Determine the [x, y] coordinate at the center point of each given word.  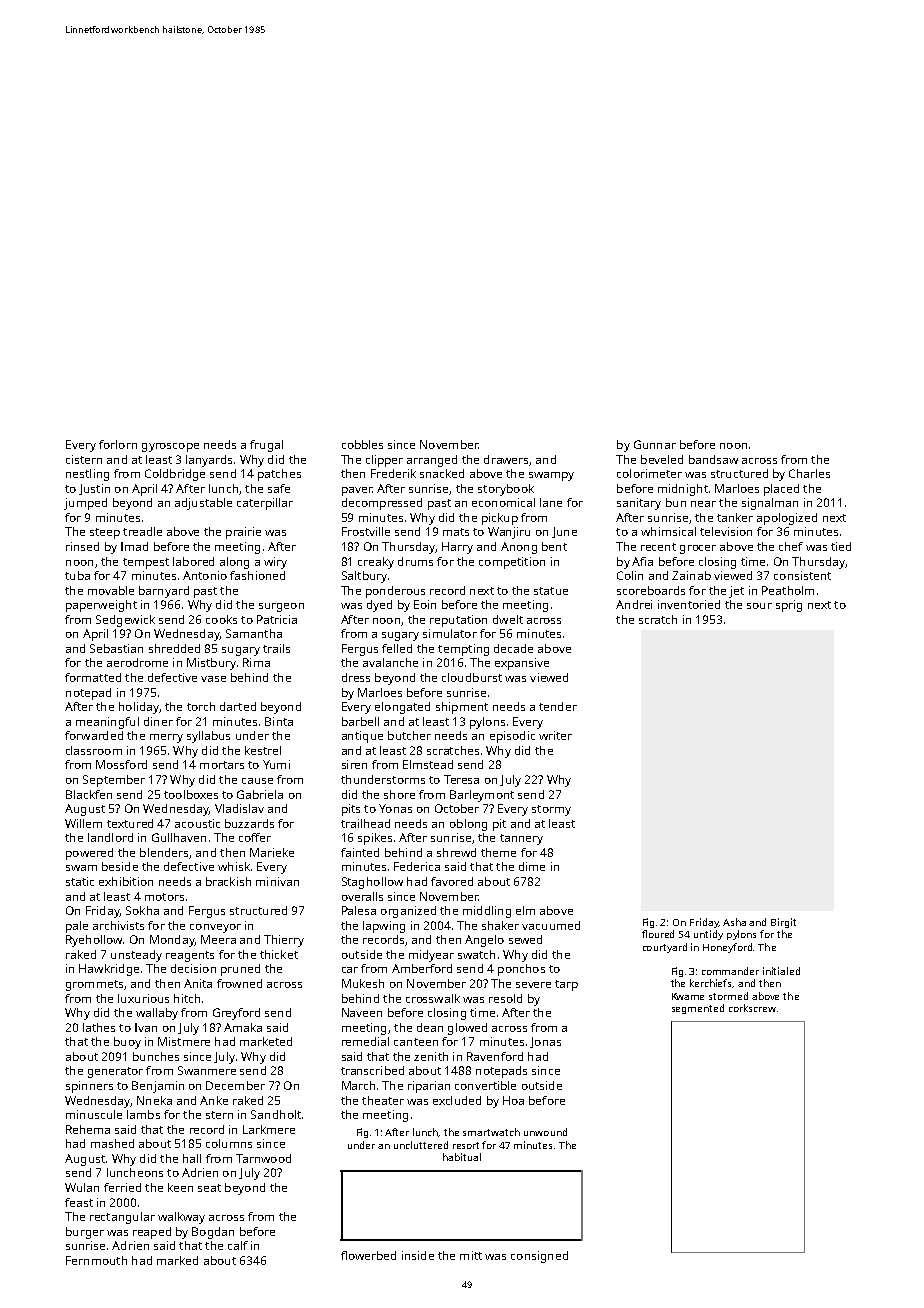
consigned [539, 1257]
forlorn [118, 444]
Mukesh [363, 983]
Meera [218, 939]
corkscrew [752, 1008]
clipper [384, 461]
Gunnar [655, 444]
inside [418, 1255]
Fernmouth [96, 1260]
